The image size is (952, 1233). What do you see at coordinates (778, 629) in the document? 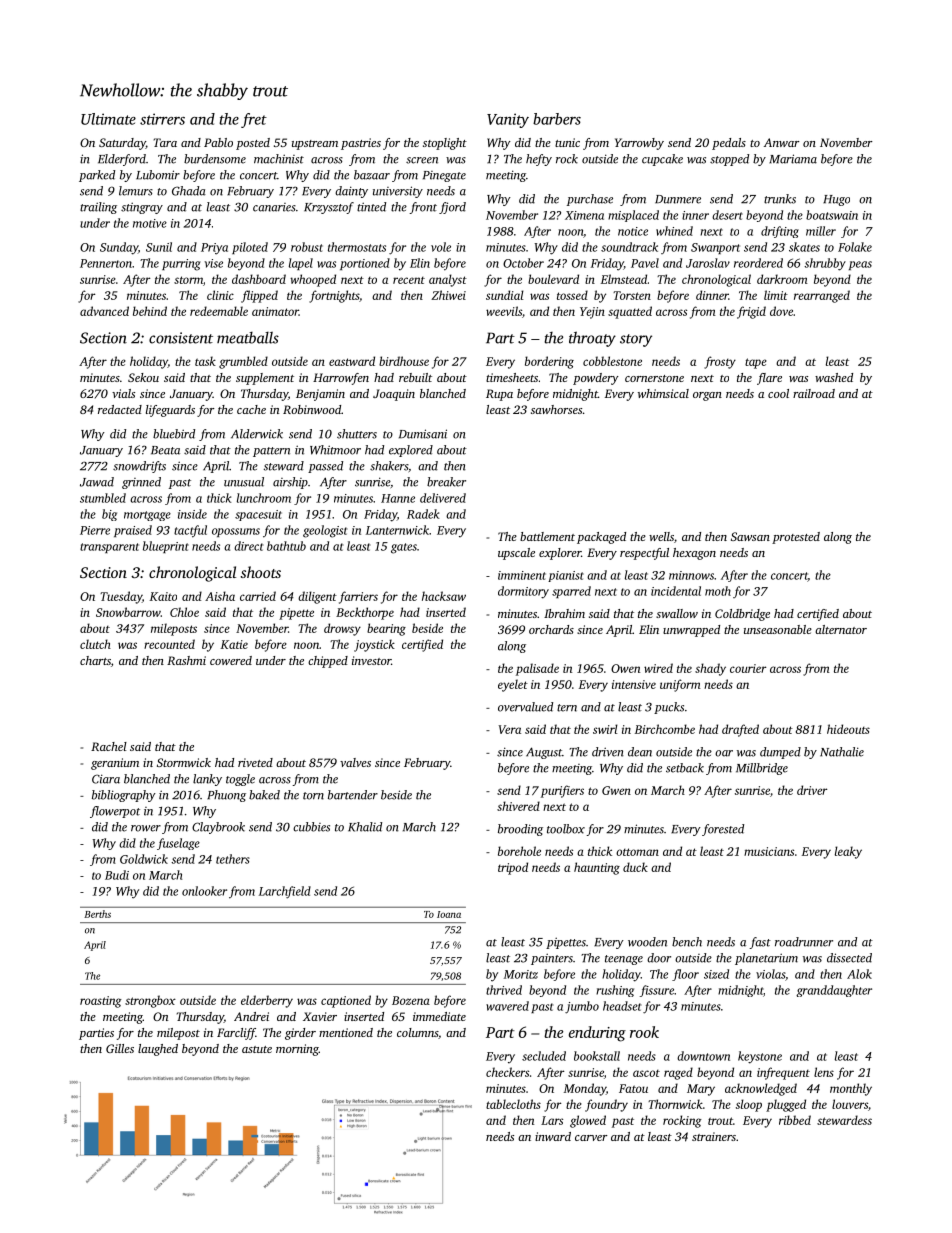
I see `unseasonable` at bounding box center [778, 629].
